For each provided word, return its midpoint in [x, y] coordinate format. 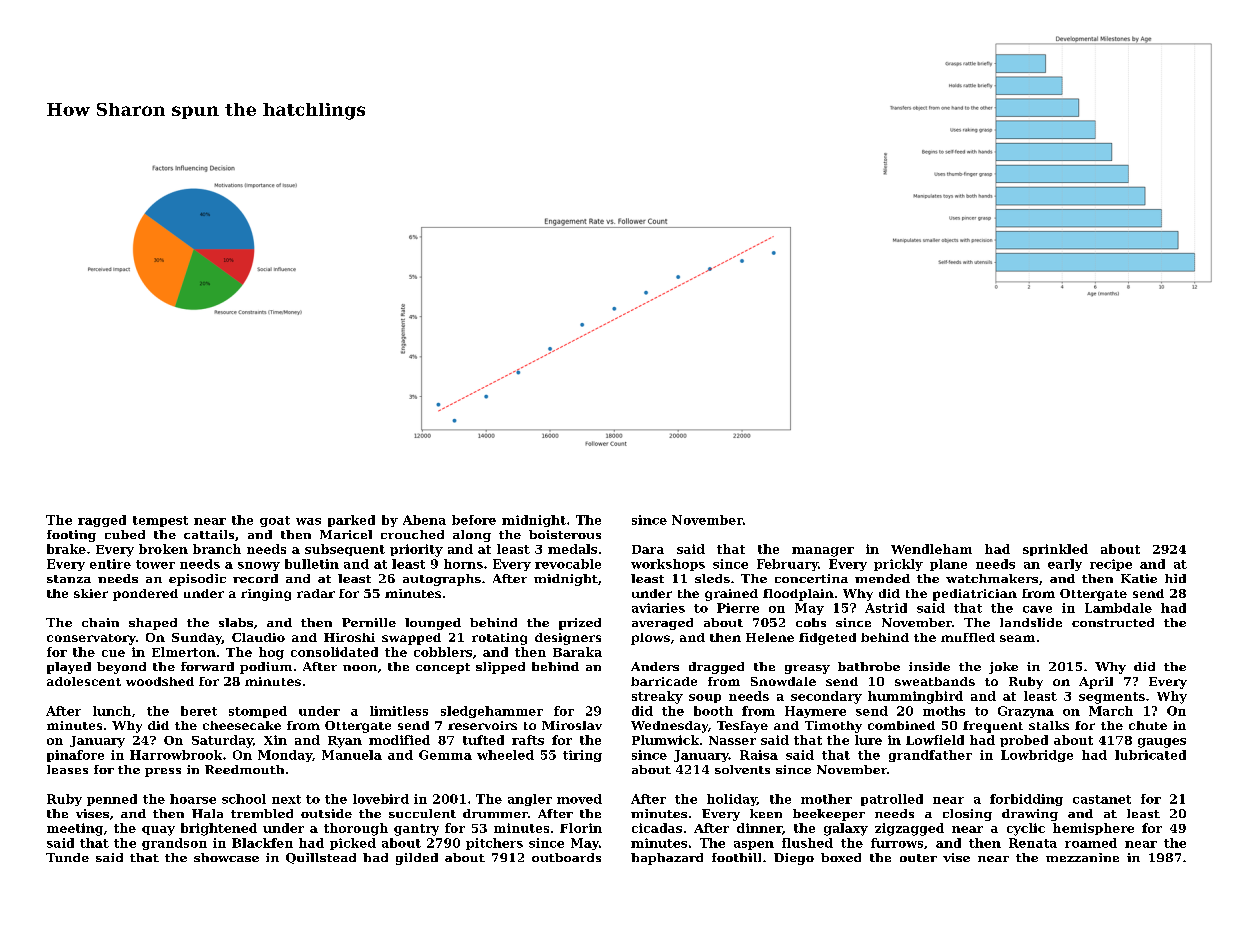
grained [731, 595]
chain [100, 622]
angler [530, 800]
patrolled [892, 800]
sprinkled [1055, 550]
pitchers [494, 844]
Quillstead [321, 858]
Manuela [352, 755]
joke [1003, 668]
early [1065, 565]
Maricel [346, 534]
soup [705, 698]
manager [823, 552]
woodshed [160, 681]
